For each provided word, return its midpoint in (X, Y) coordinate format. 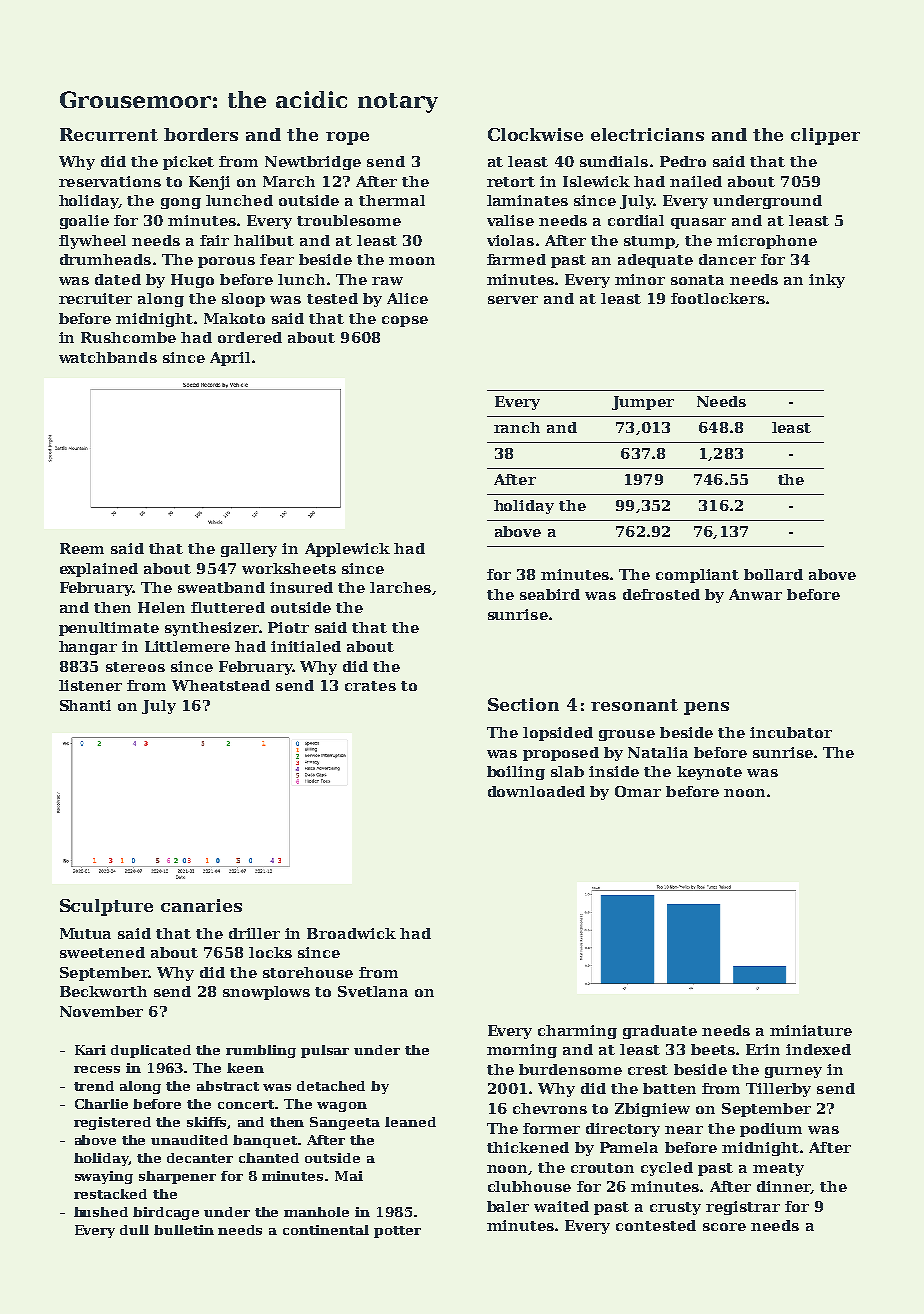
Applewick (347, 550)
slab (567, 771)
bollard (773, 574)
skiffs (207, 1123)
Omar (638, 791)
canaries (201, 905)
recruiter (95, 298)
